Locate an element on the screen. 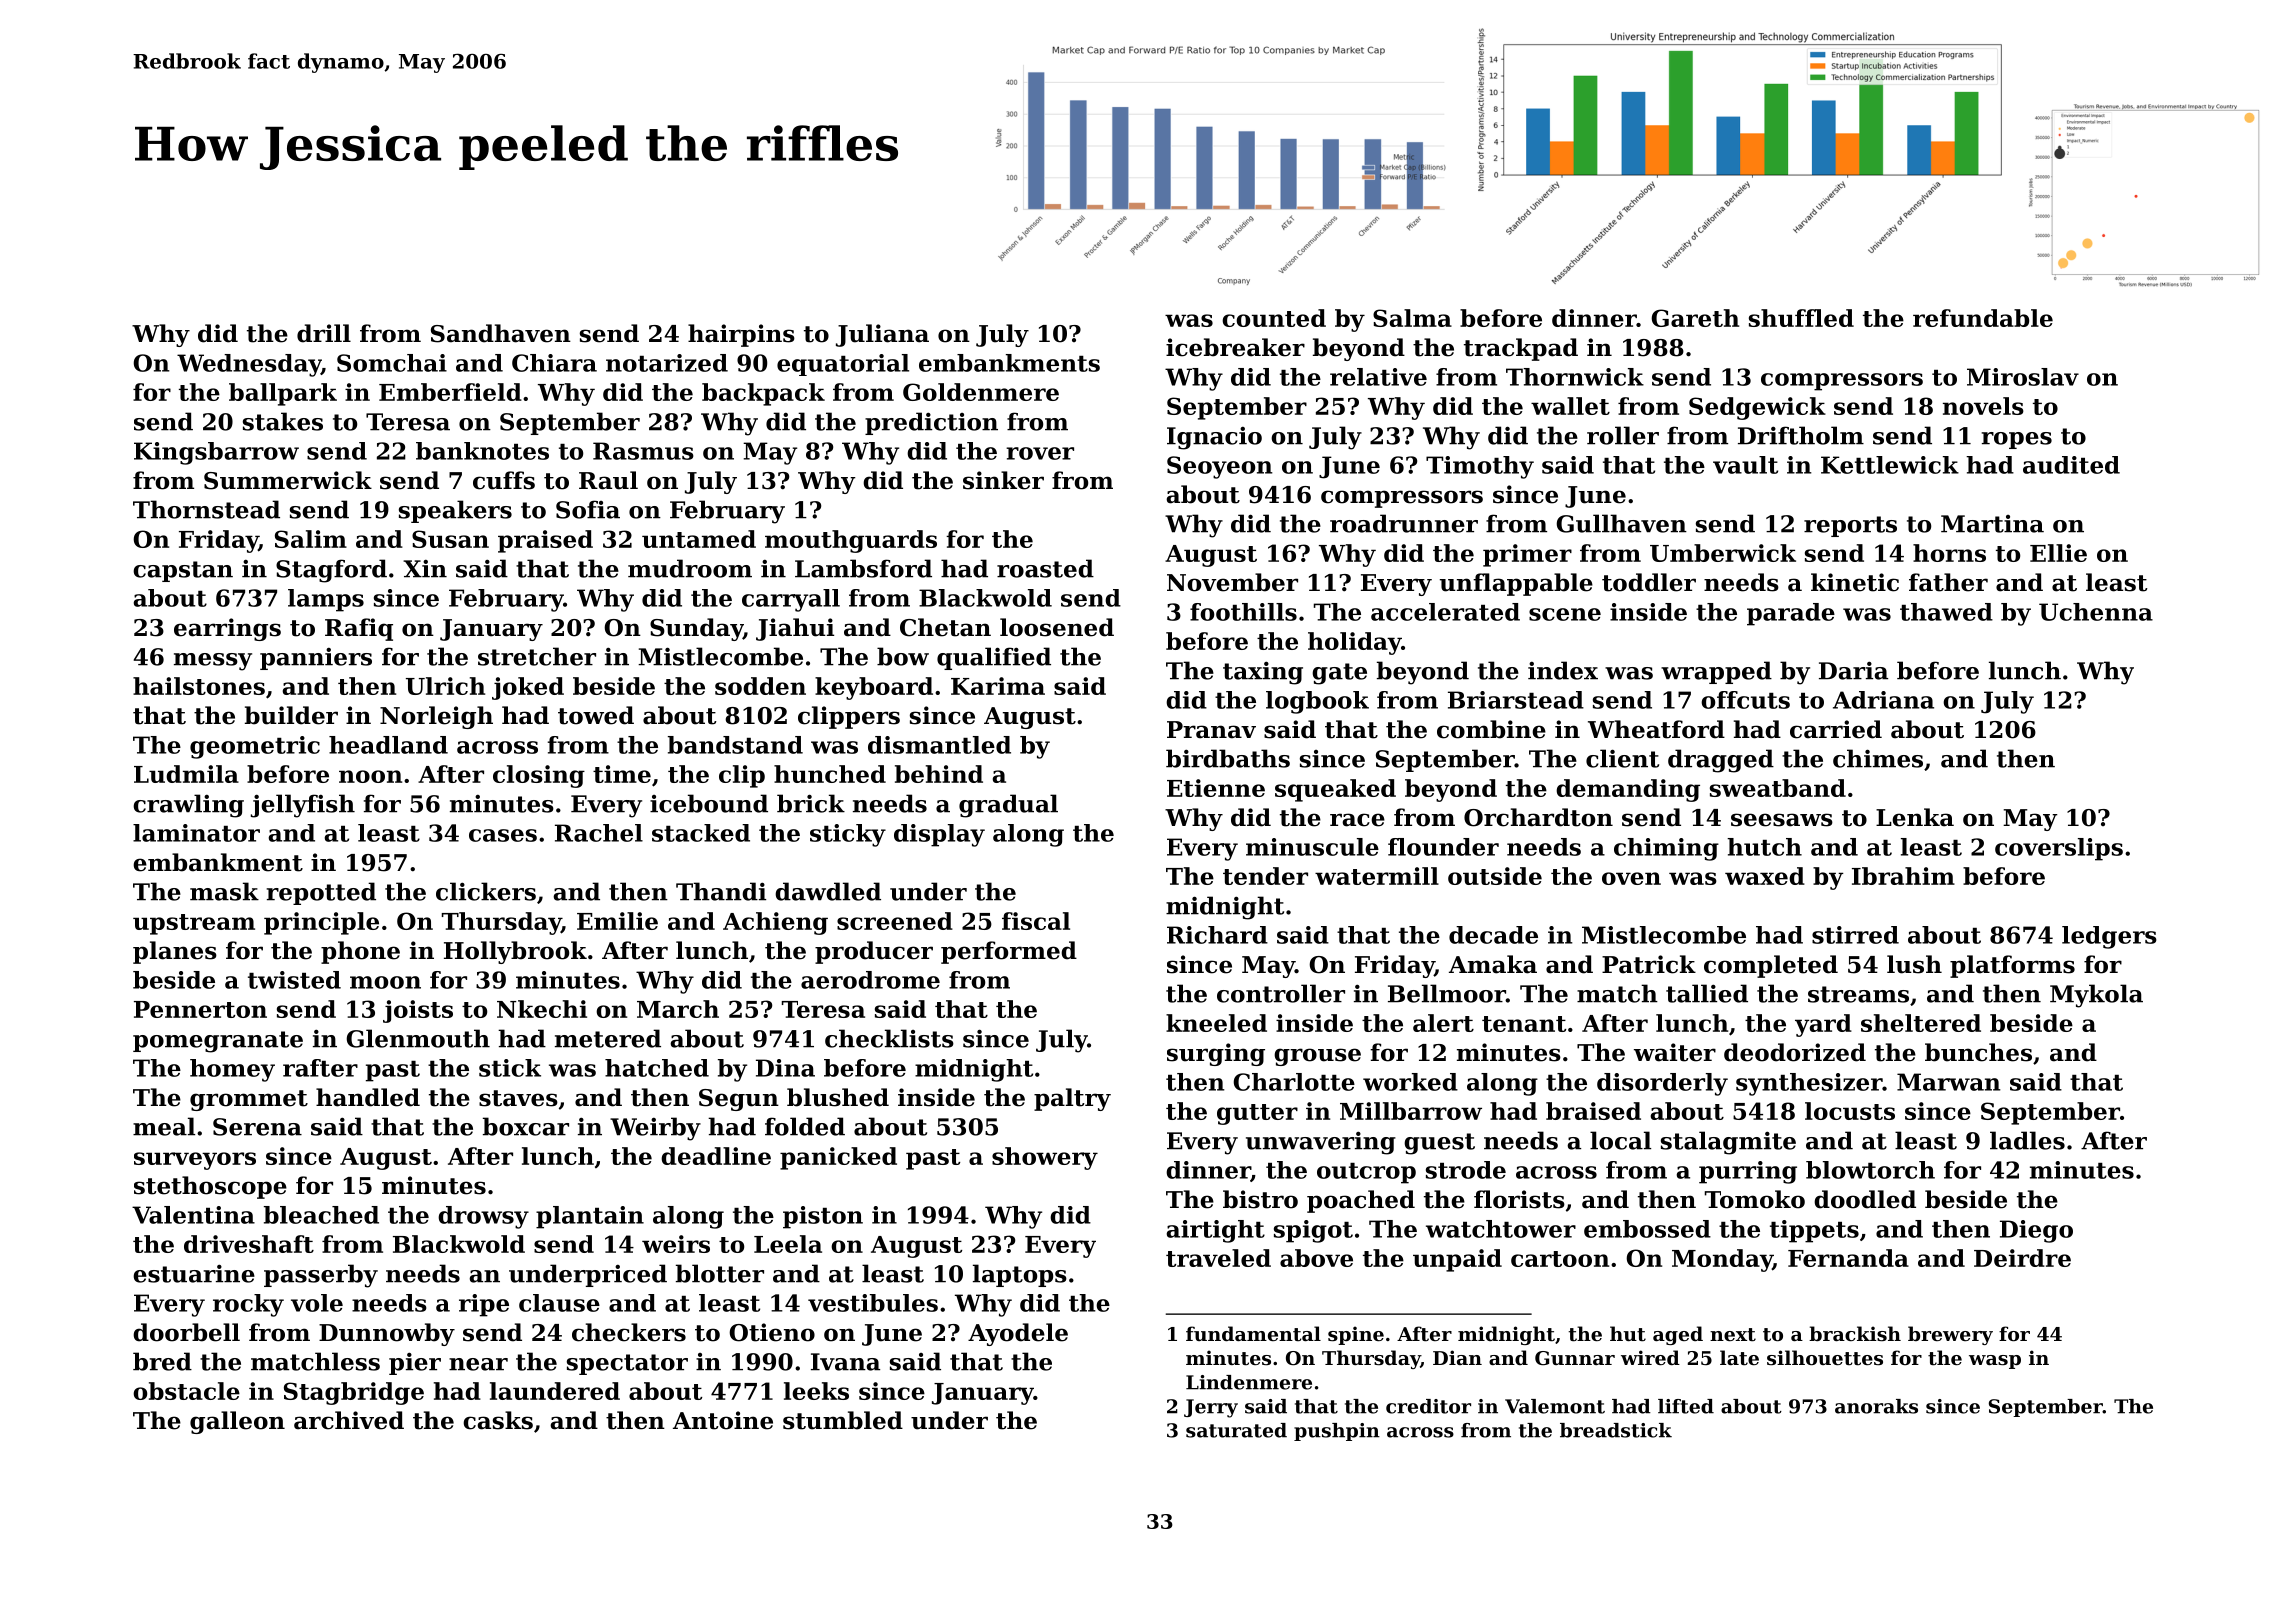  refundable is located at coordinates (1983, 318).
